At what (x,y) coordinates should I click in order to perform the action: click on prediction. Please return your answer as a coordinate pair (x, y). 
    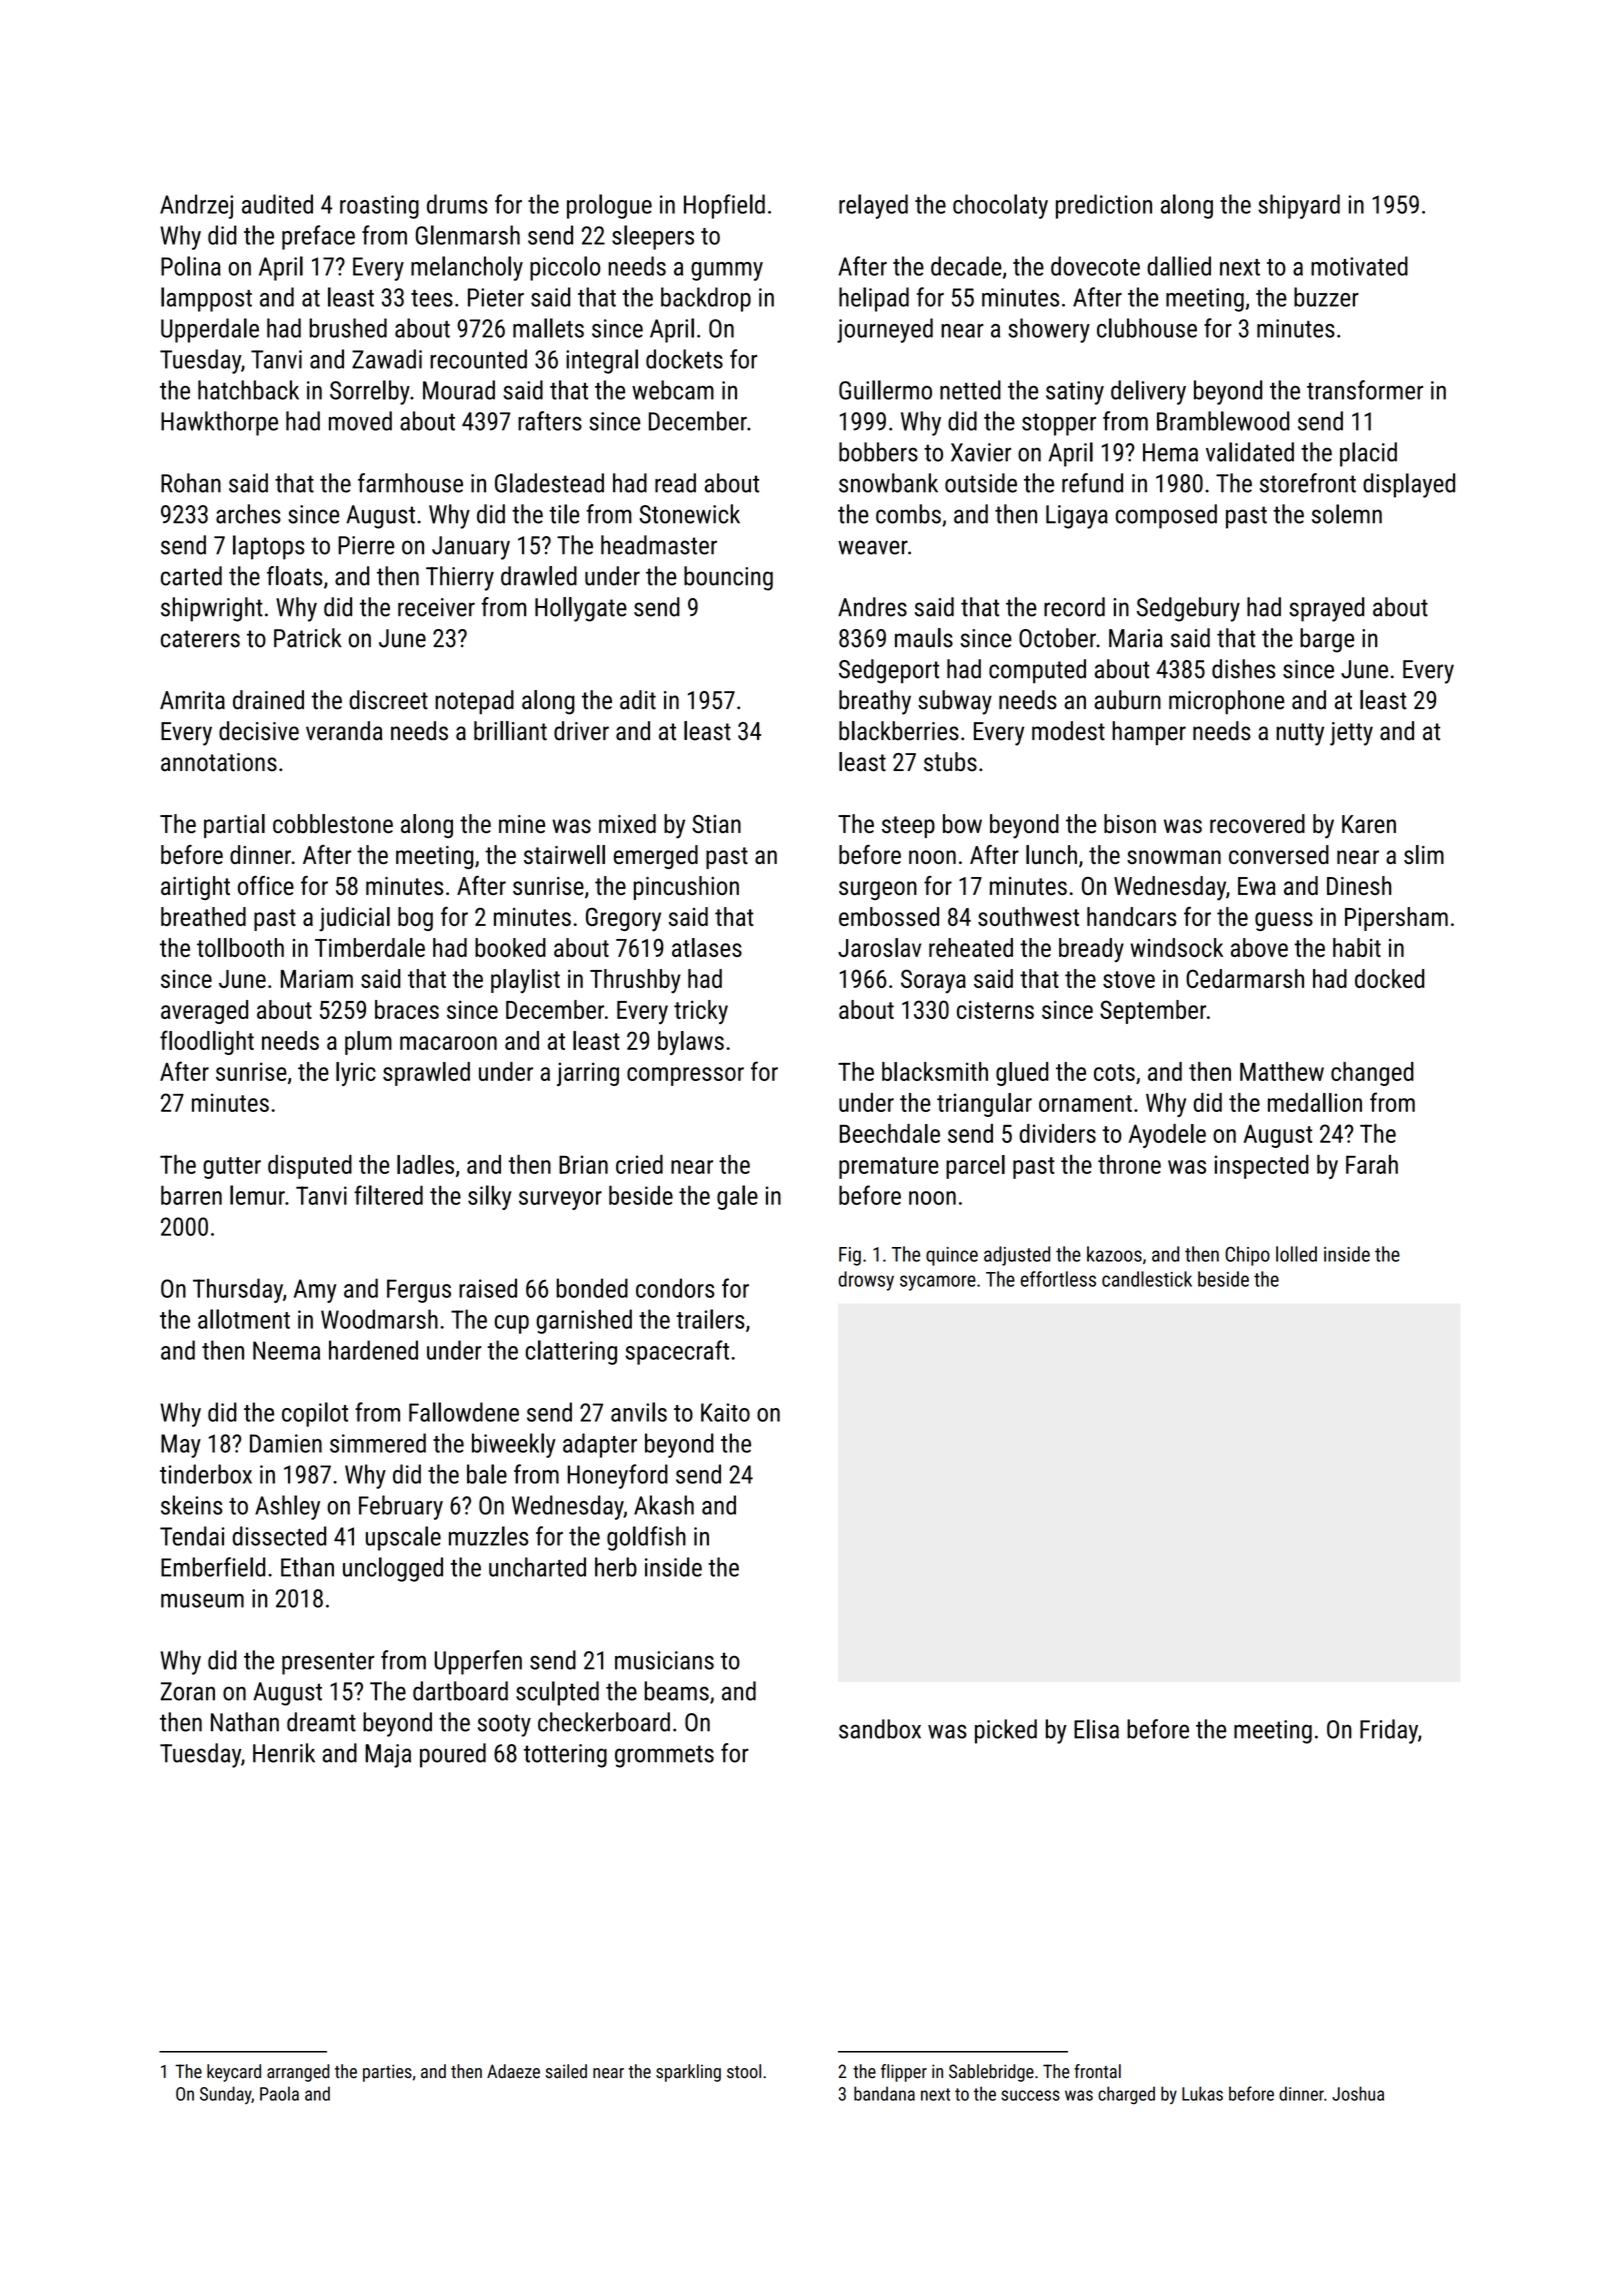
    Looking at the image, I should click on (1104, 206).
